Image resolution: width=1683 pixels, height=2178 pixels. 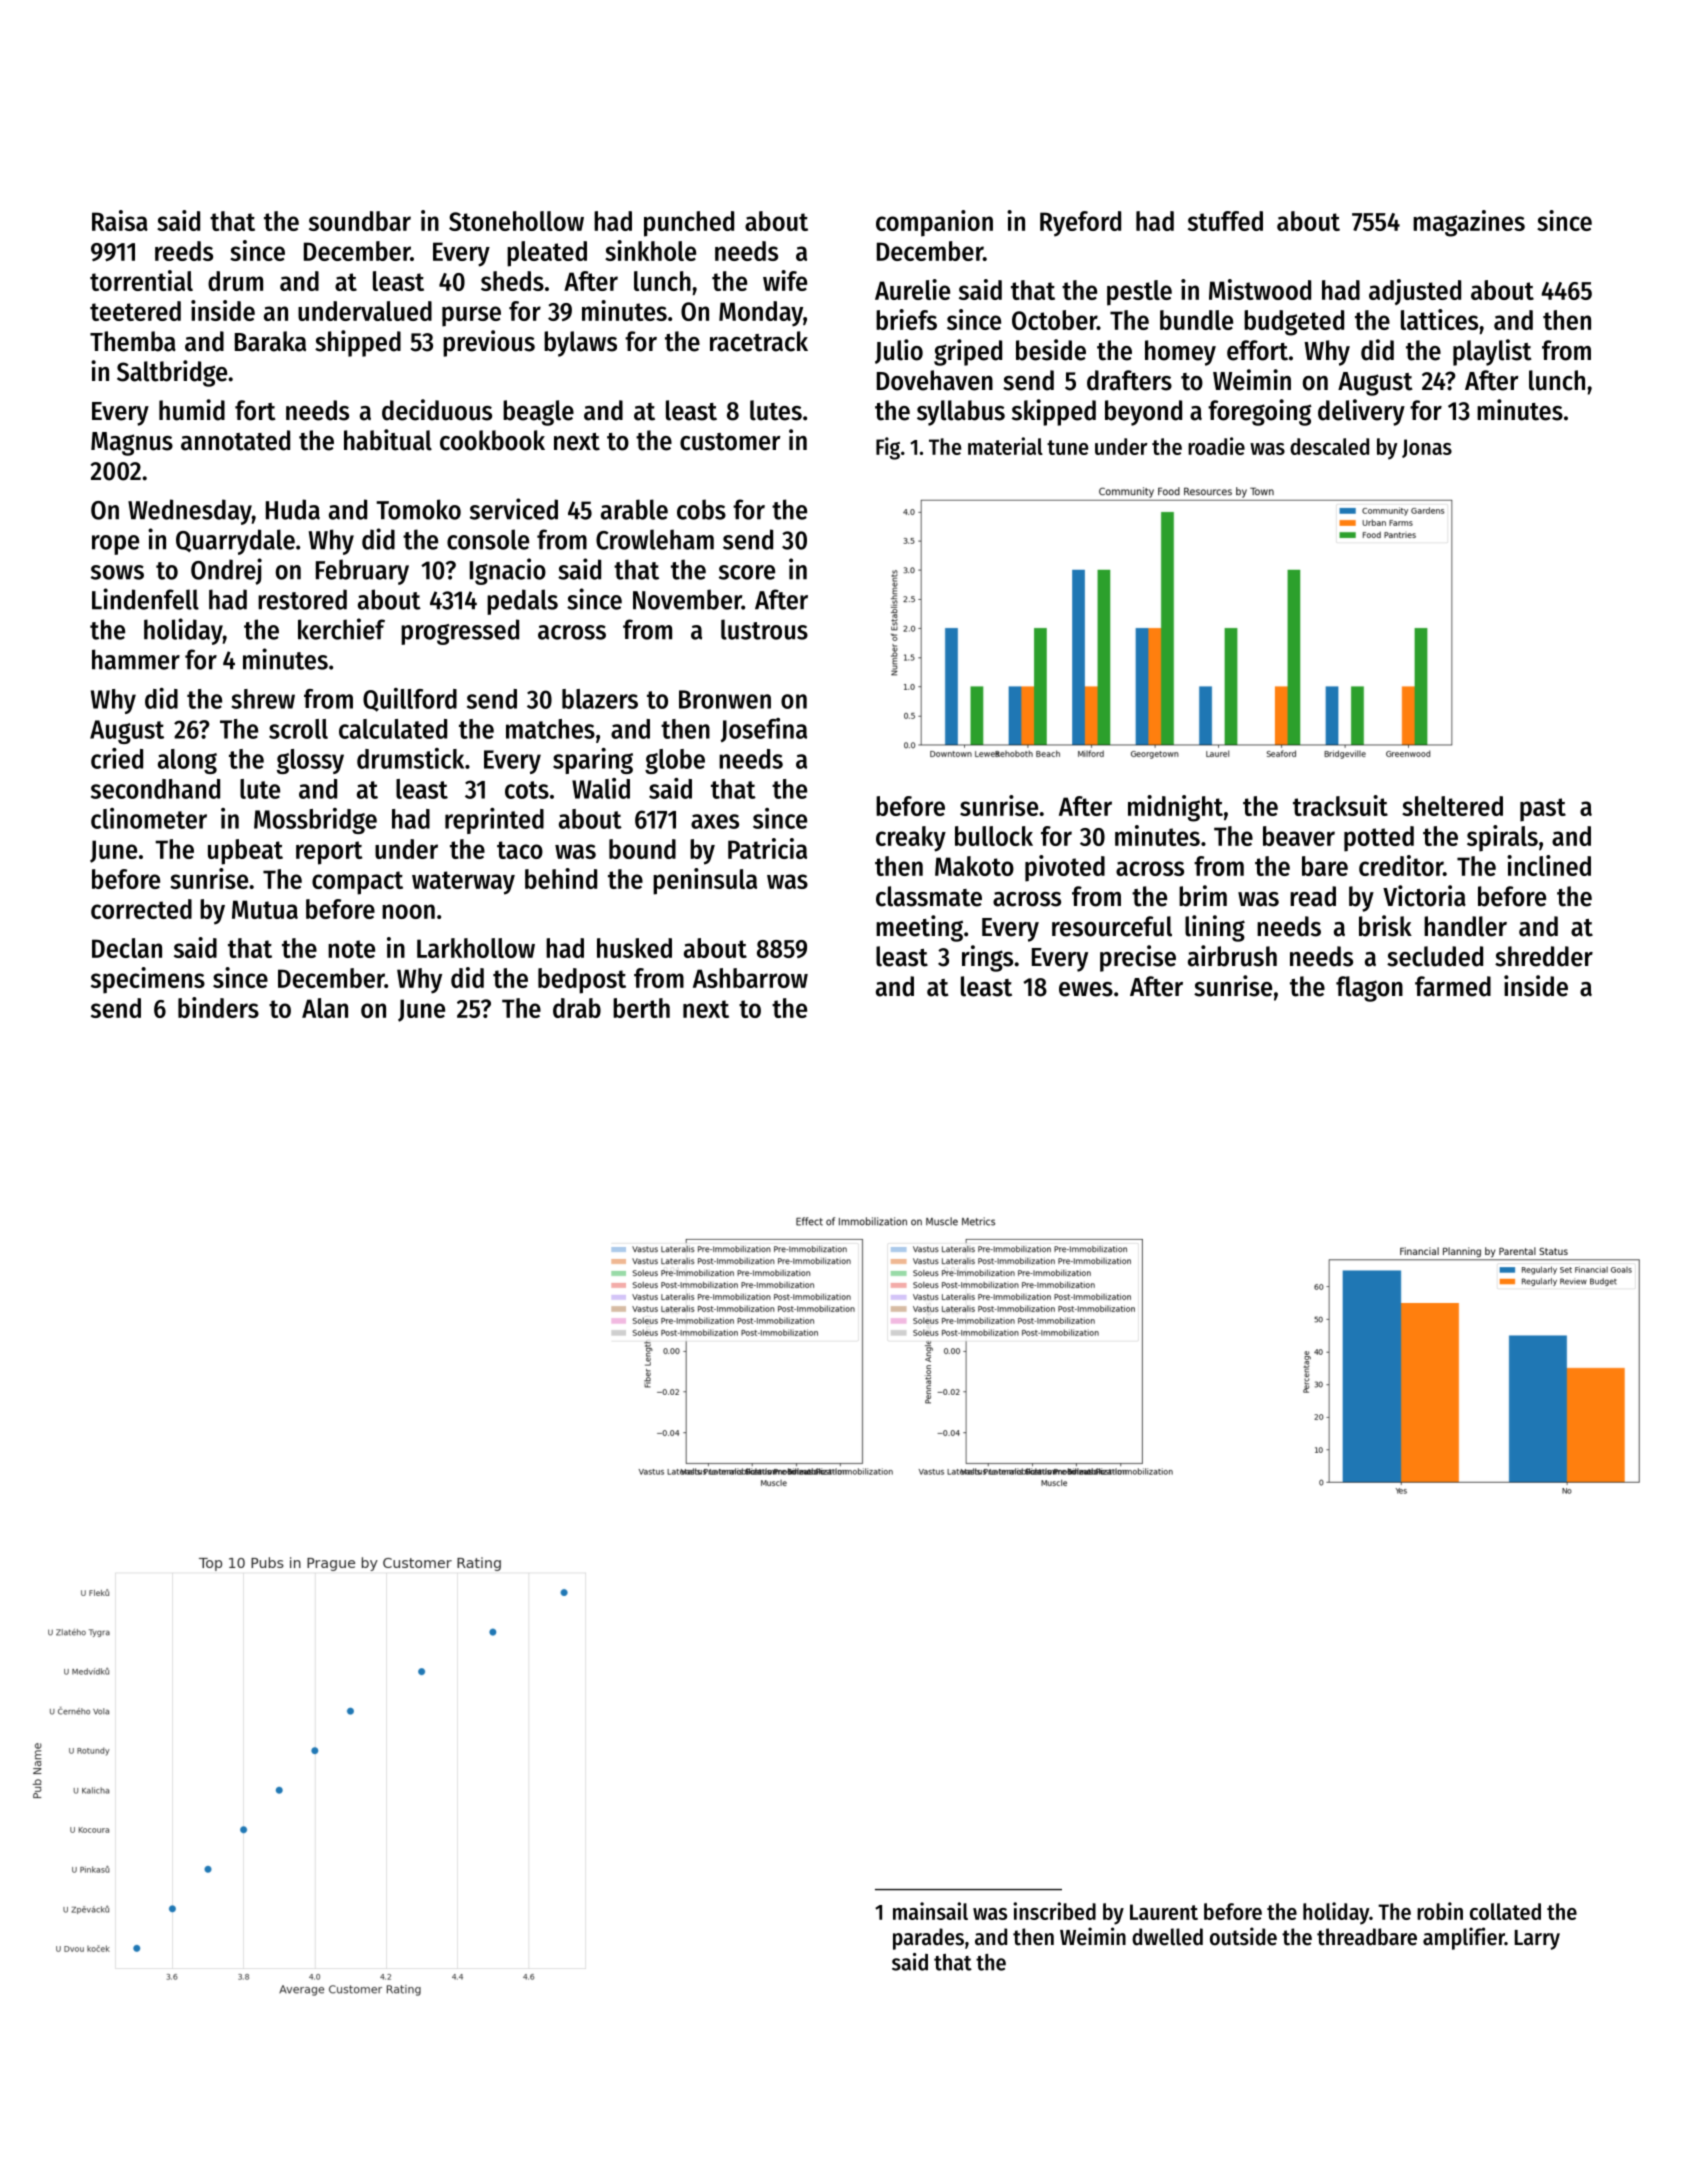 I want to click on mainsail, so click(x=930, y=1911).
